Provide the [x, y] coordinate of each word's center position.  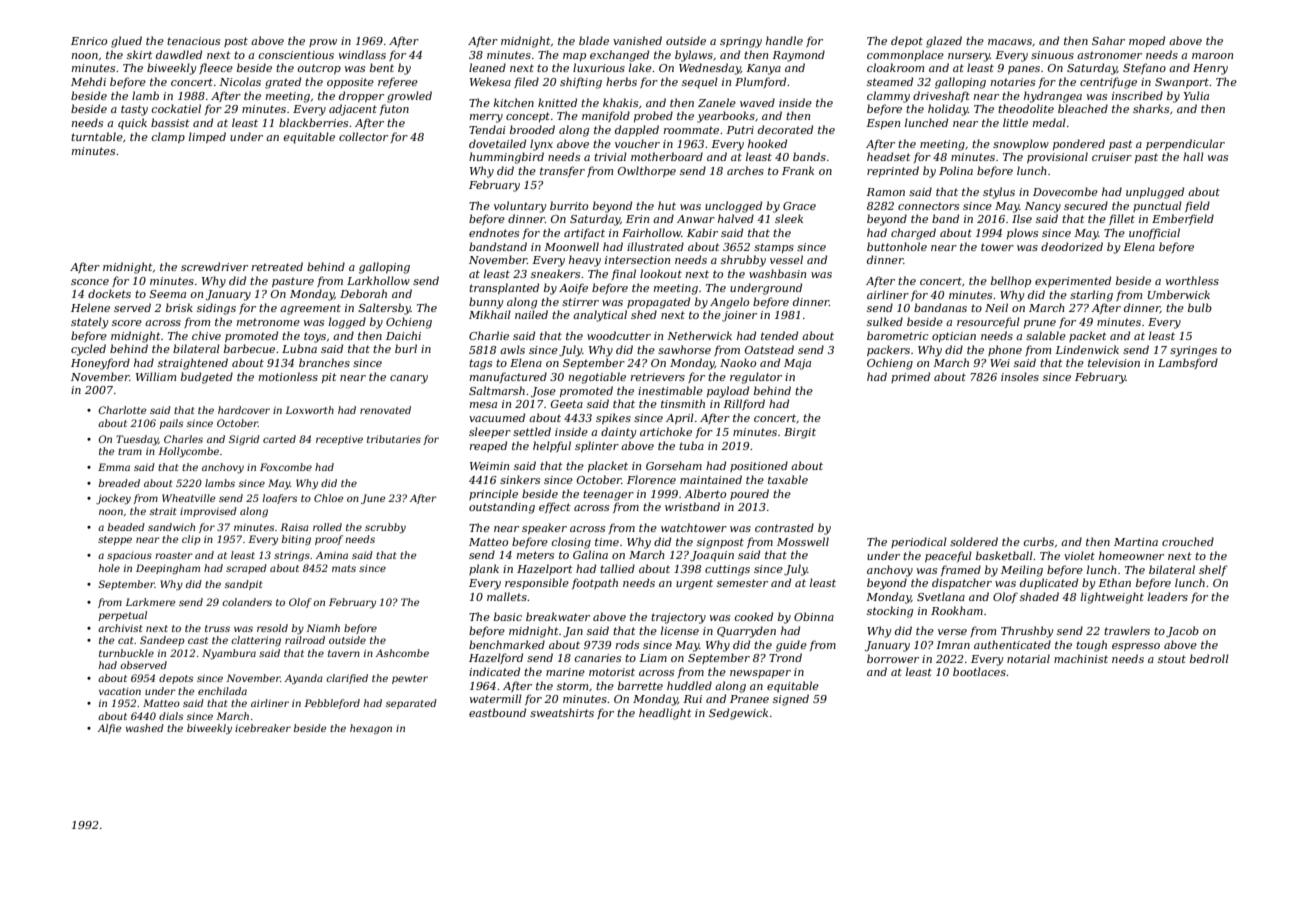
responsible [537, 583]
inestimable [670, 390]
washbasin [777, 273]
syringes [1193, 351]
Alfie [109, 729]
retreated [277, 266]
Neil [996, 307]
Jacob [1182, 631]
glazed [944, 42]
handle [784, 40]
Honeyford [100, 364]
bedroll [1209, 658]
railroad [305, 640]
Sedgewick [738, 714]
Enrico [89, 41]
